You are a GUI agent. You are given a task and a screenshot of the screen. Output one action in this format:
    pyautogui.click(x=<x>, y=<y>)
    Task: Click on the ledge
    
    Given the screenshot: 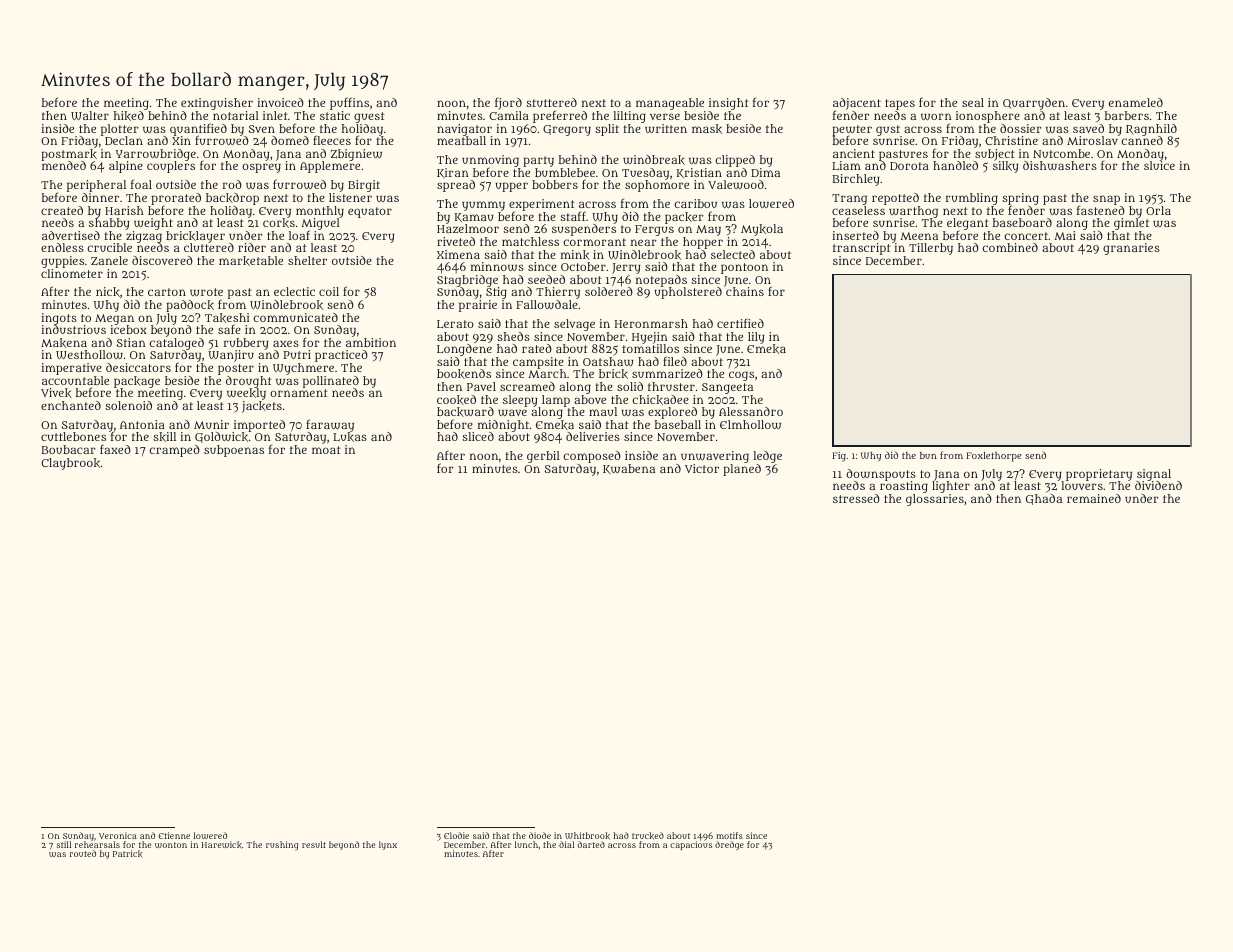 What is the action you would take?
    pyautogui.click(x=767, y=457)
